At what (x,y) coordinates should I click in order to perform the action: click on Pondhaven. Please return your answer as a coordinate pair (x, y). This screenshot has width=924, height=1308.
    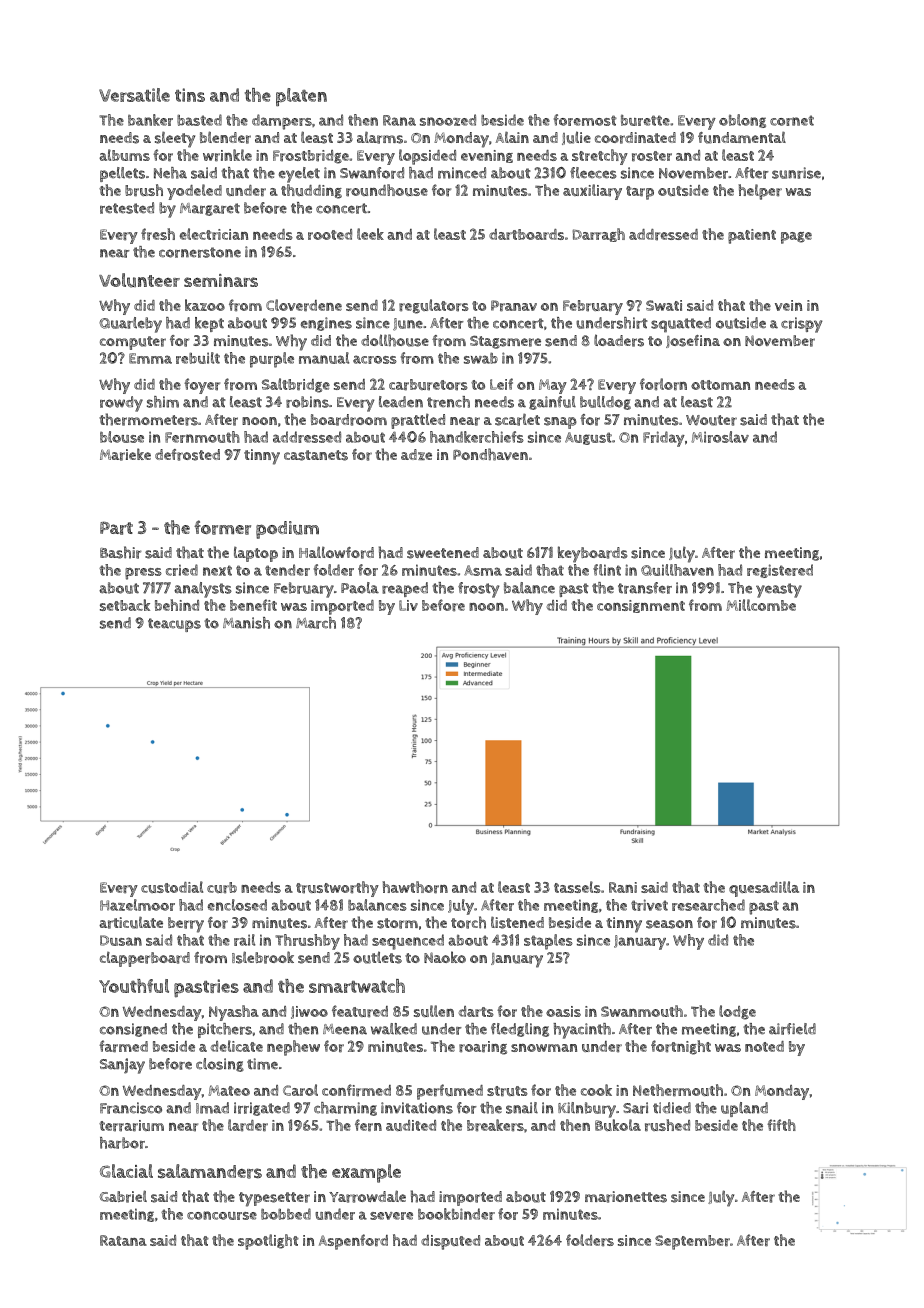
    Looking at the image, I should click on (490, 454).
